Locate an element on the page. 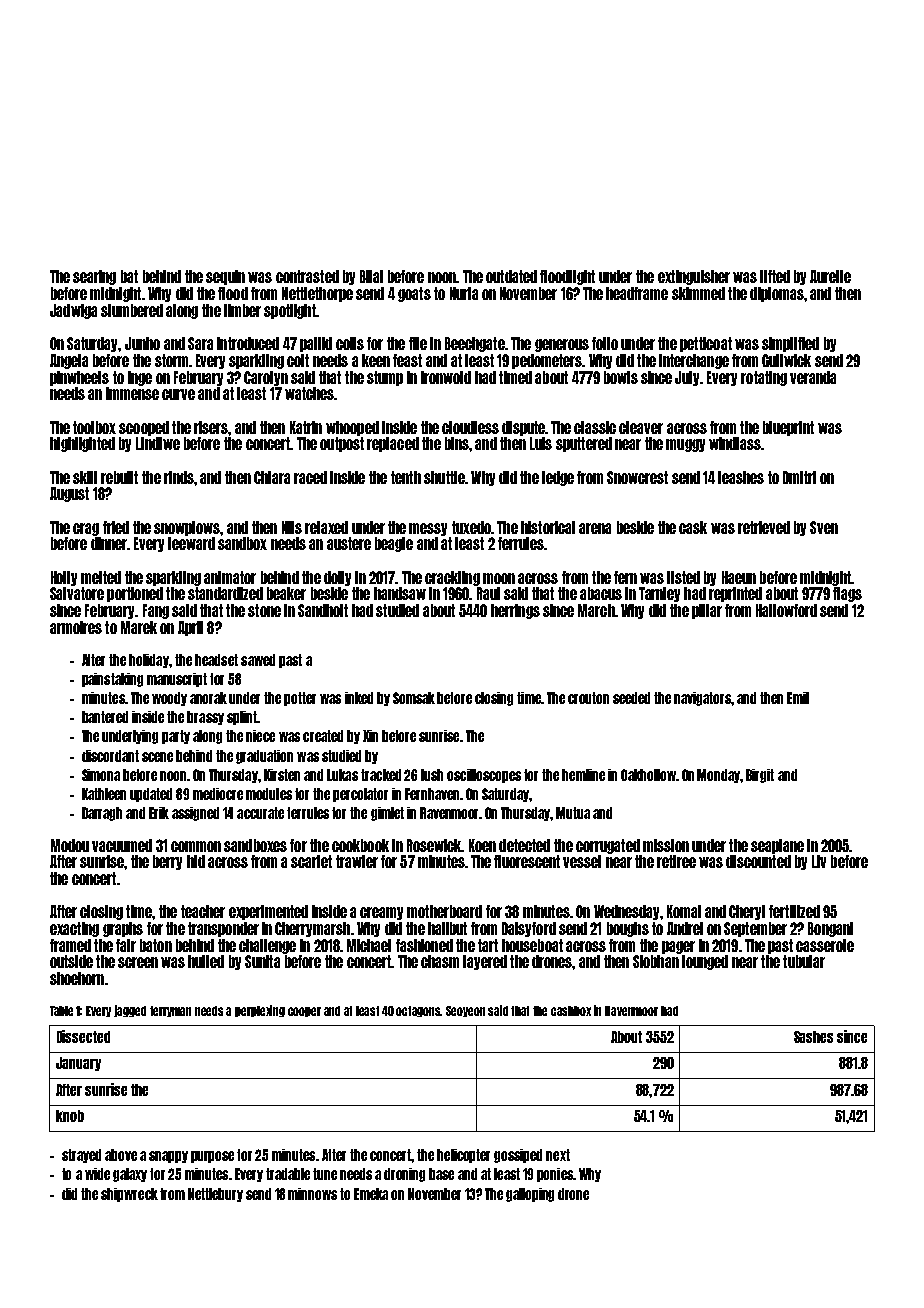  knob is located at coordinates (70, 1116).
